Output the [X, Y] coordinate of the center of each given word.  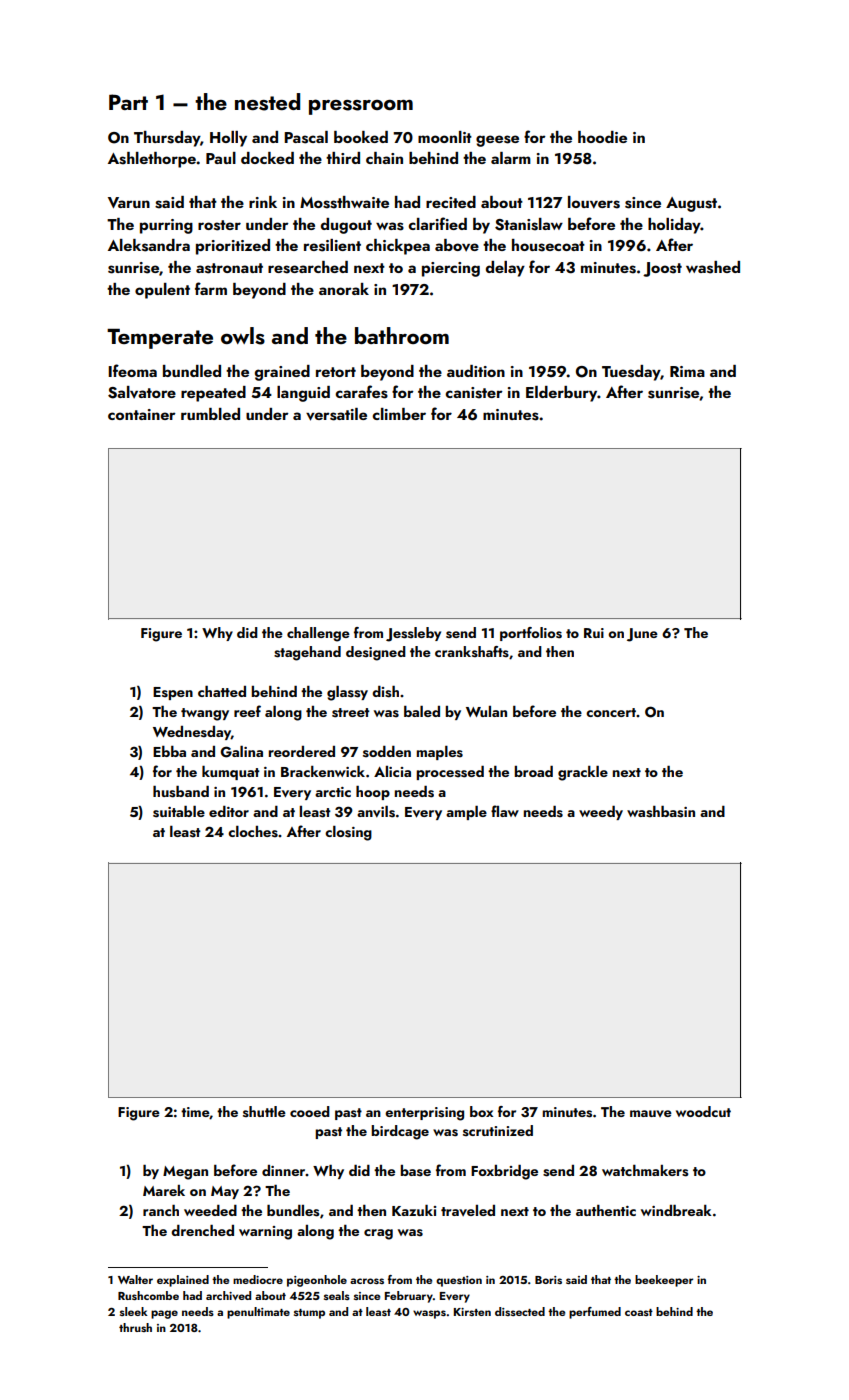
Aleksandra [149, 245]
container [142, 414]
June [642, 635]
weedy [601, 813]
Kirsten [472, 1312]
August [691, 204]
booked [361, 137]
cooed [310, 1111]
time [195, 1112]
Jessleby [413, 634]
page [164, 1314]
